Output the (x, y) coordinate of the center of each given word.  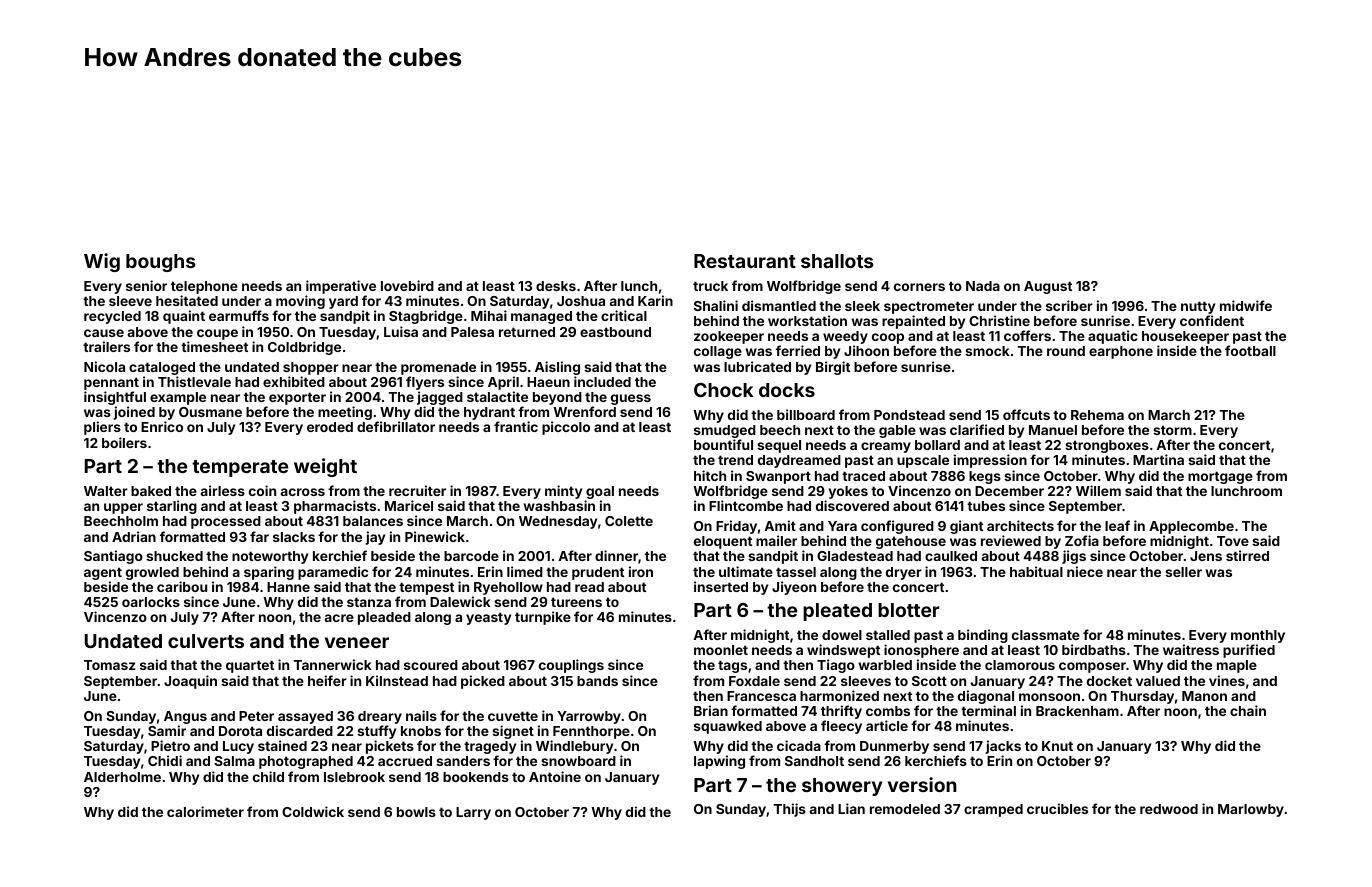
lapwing (719, 762)
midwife (1246, 305)
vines (1227, 680)
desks (556, 286)
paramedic (333, 573)
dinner (616, 555)
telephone (204, 287)
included (602, 381)
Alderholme (122, 777)
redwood (1169, 809)
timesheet (214, 346)
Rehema (1097, 415)
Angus (185, 717)
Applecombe (1191, 527)
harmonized (839, 695)
